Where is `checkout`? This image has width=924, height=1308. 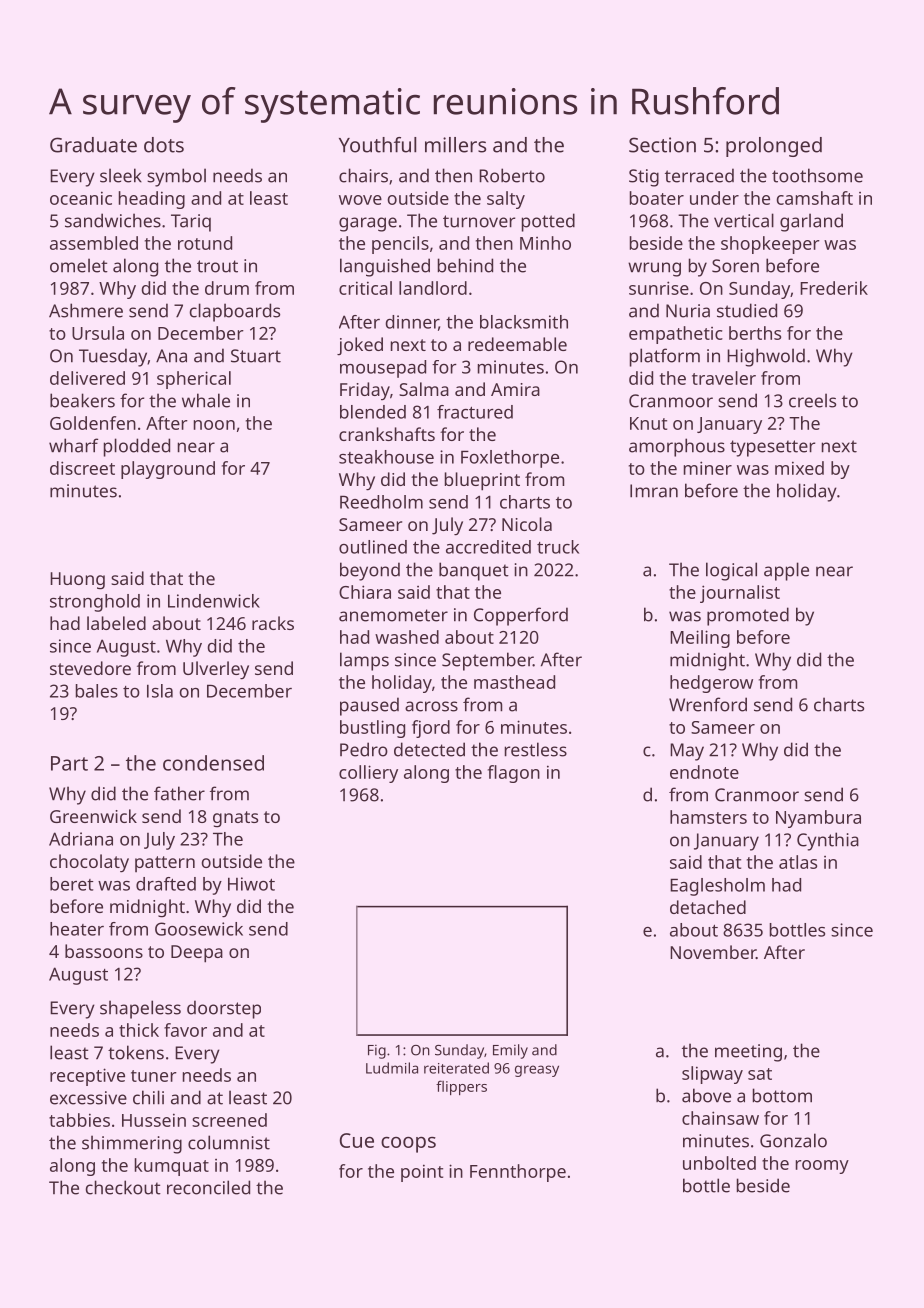
checkout is located at coordinates (123, 1187).
